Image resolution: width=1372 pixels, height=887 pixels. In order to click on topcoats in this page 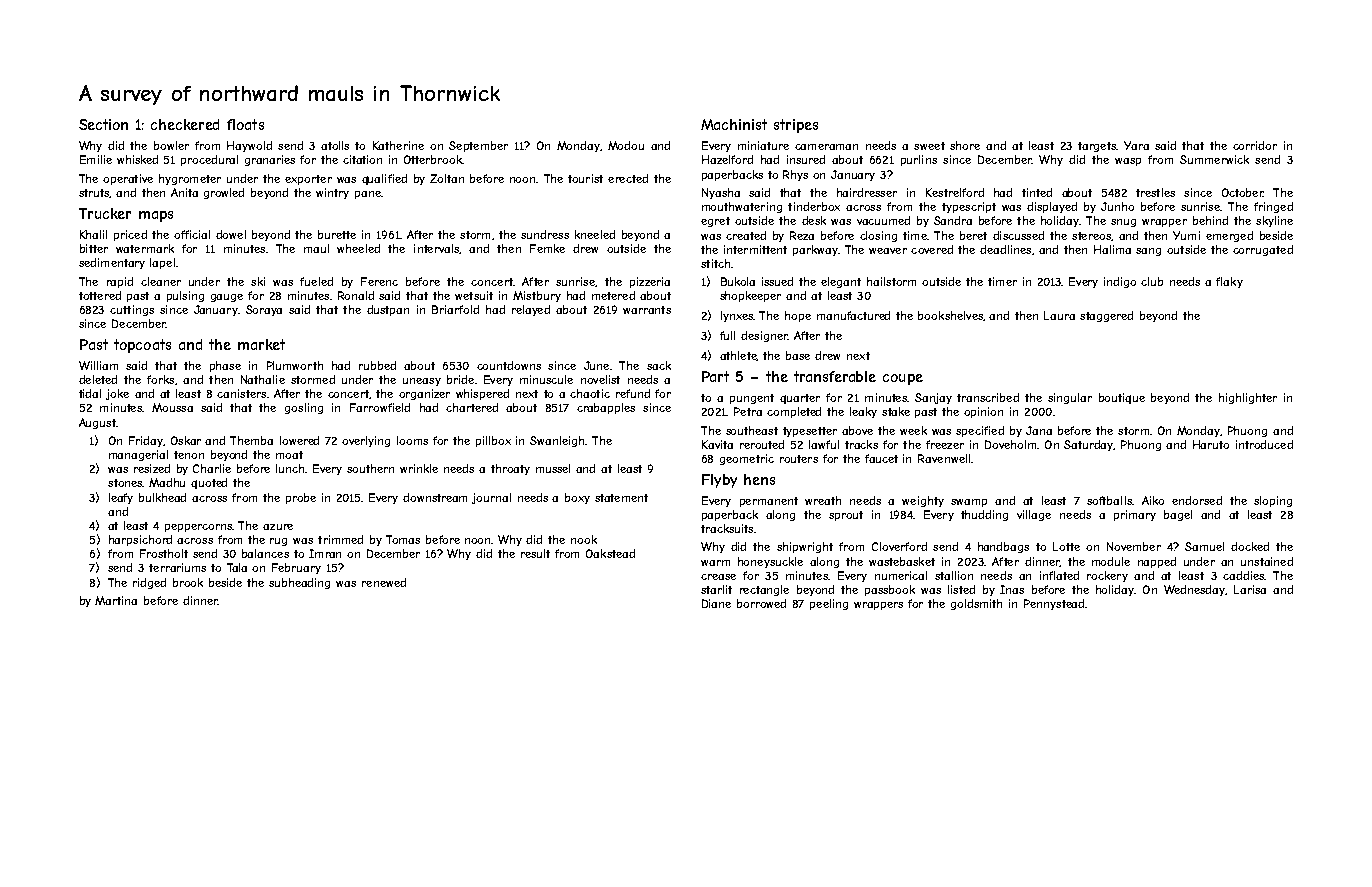, I will do `click(142, 346)`.
